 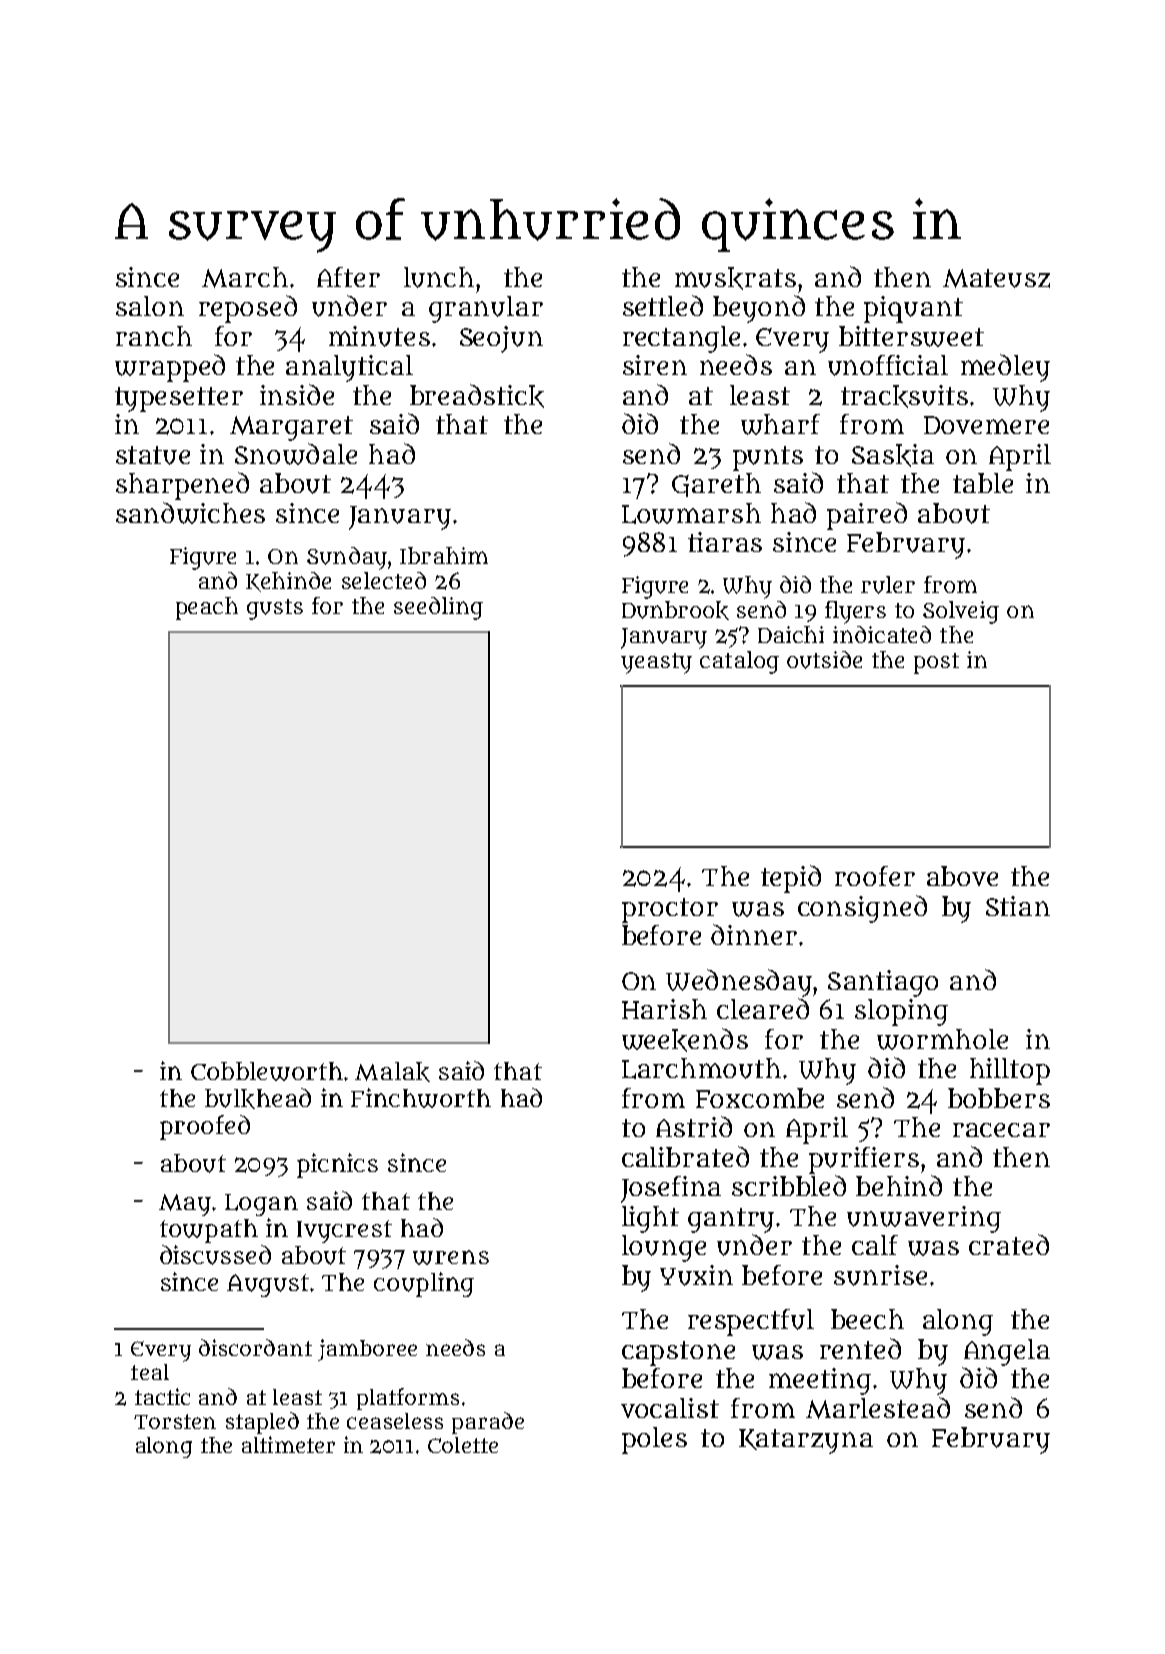 I want to click on Stian, so click(x=1018, y=906).
